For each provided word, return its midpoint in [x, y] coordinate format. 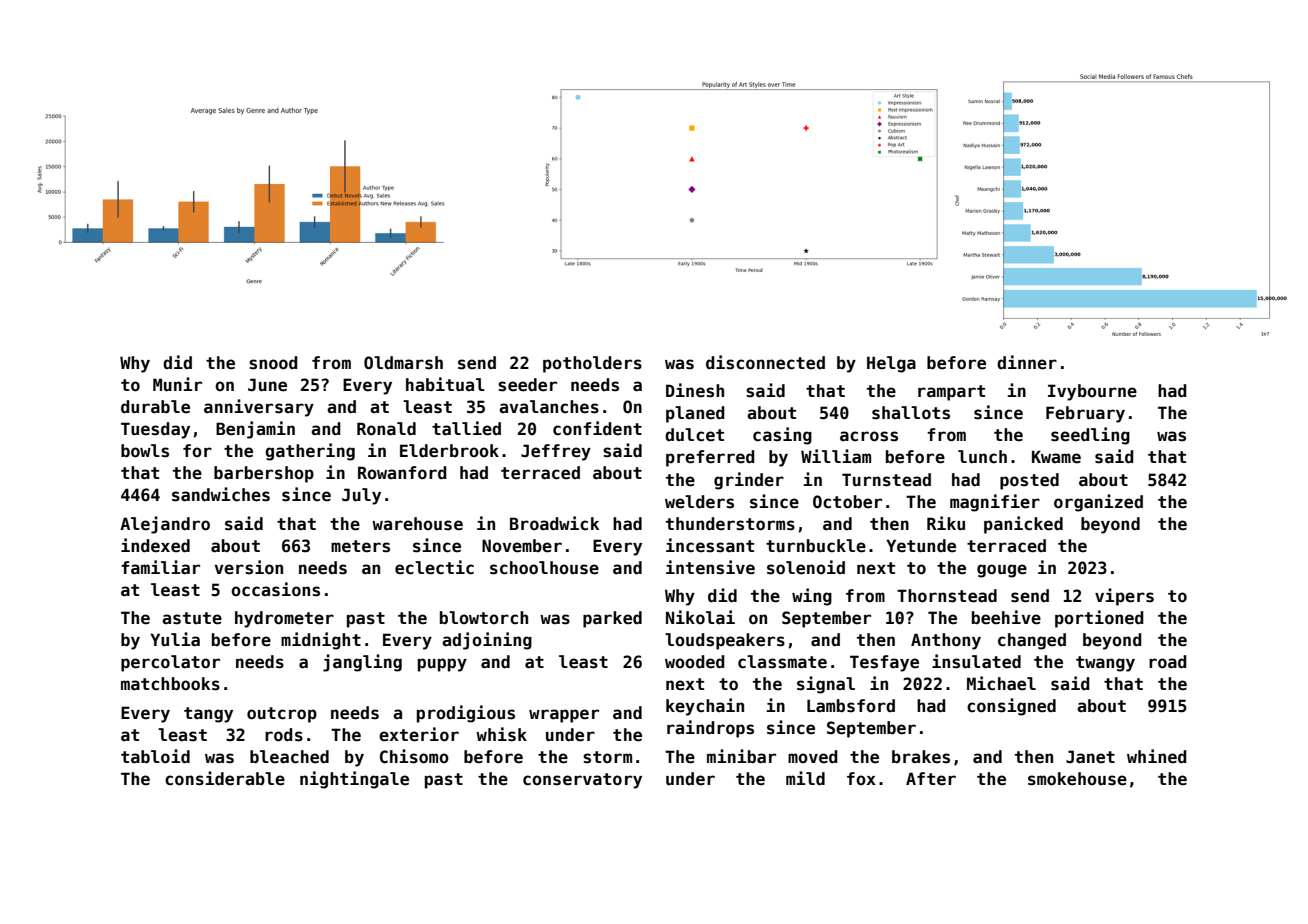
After [931, 779]
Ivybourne [1092, 392]
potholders [592, 364]
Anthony [946, 641]
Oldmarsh [403, 363]
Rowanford [402, 473]
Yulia [175, 639]
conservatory [582, 781]
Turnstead [886, 480]
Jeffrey [556, 452]
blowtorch [484, 618]
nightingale [354, 780]
